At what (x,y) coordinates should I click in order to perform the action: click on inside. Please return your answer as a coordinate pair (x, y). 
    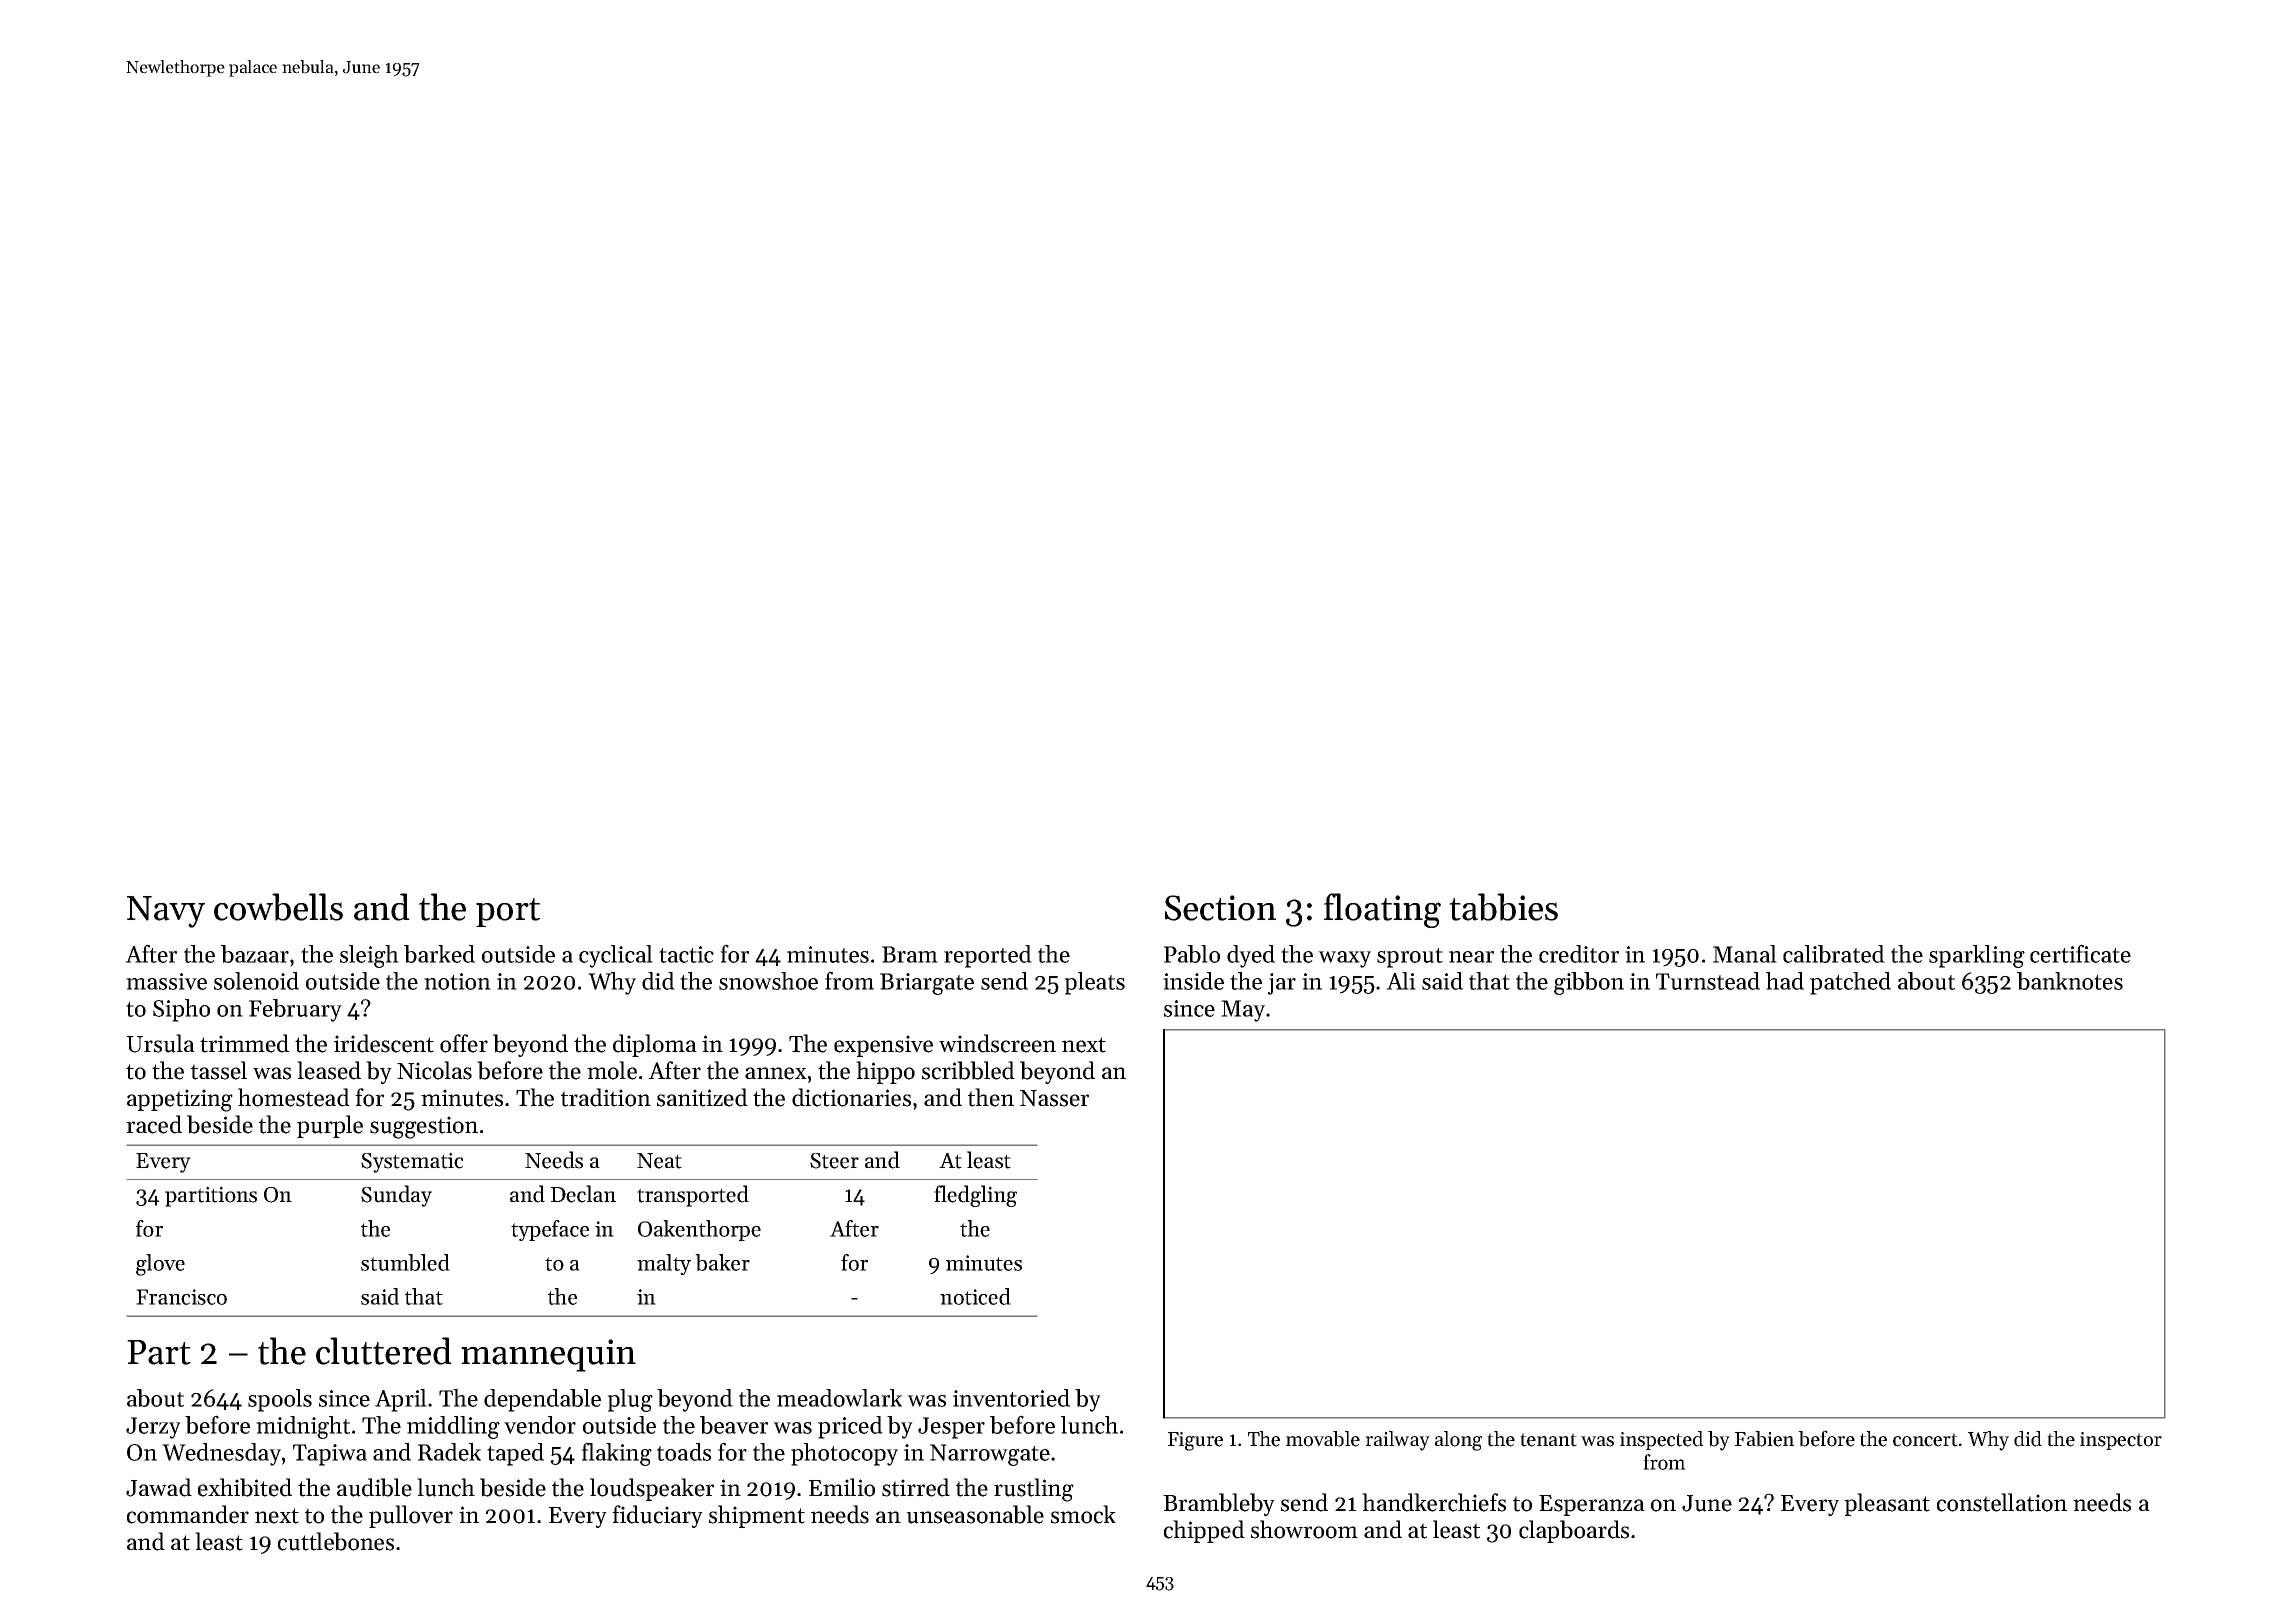
    Looking at the image, I should click on (1193, 981).
